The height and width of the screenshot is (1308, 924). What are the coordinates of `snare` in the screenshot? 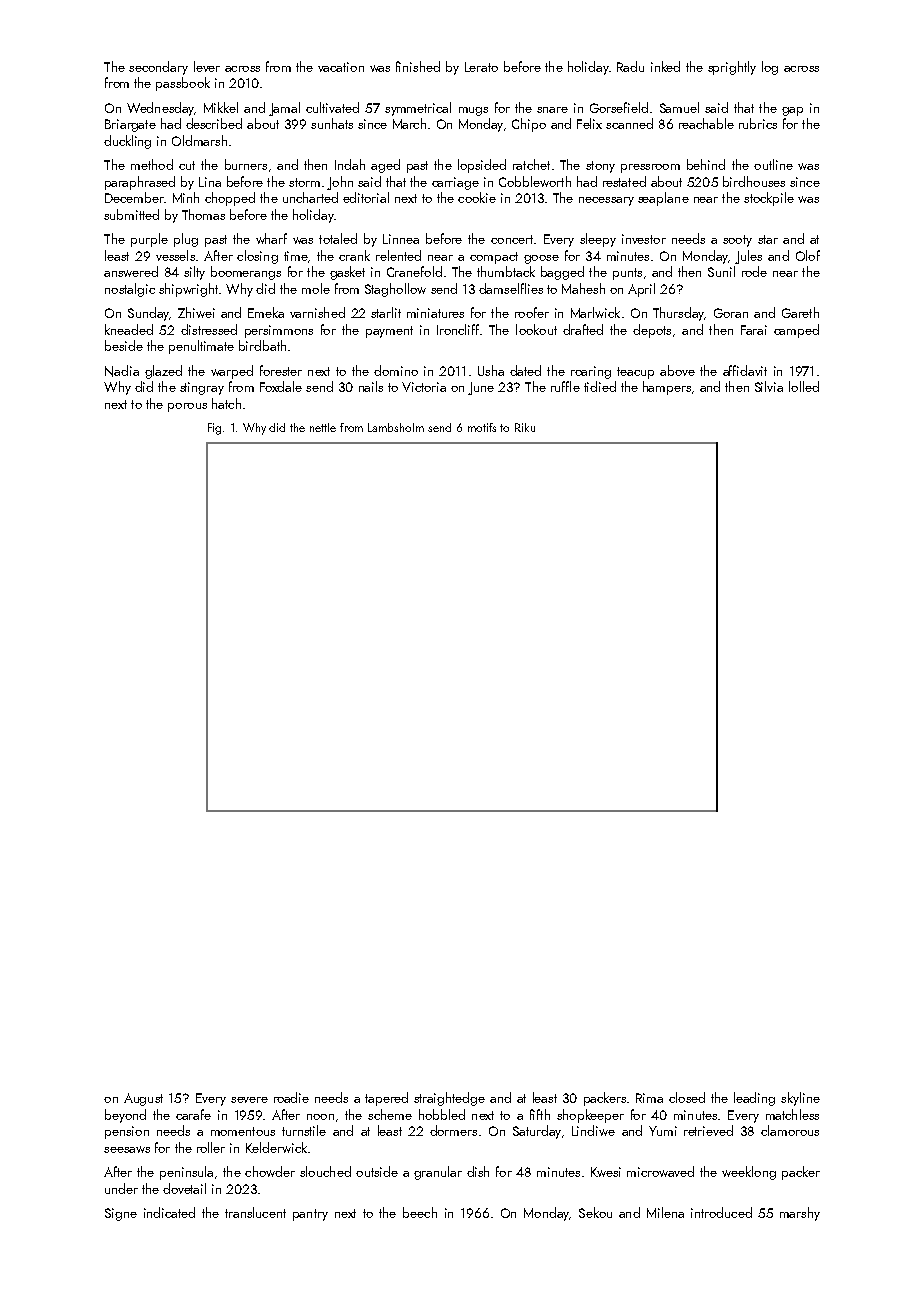 It's located at (552, 110).
